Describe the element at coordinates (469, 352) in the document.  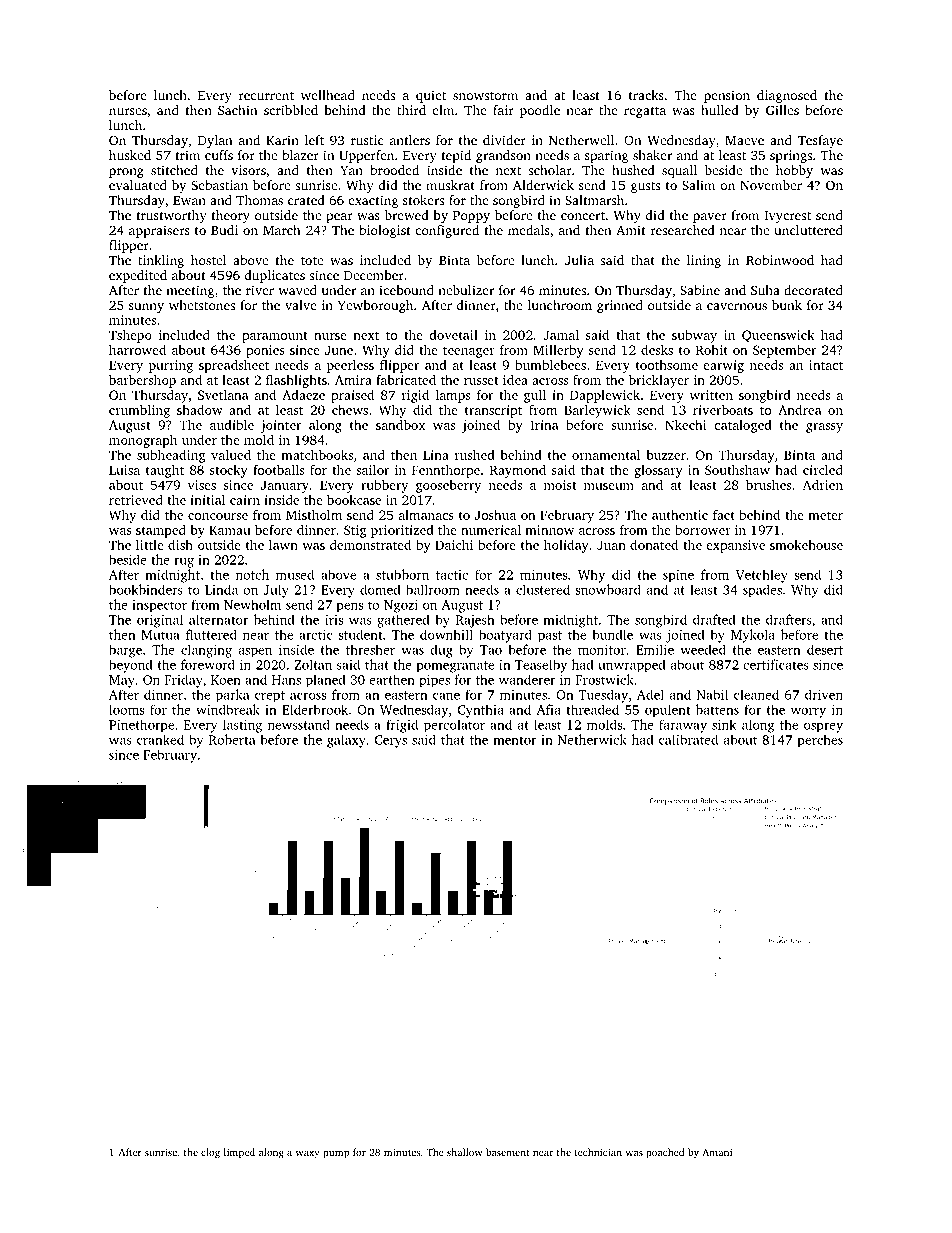
I see `teenager` at that location.
